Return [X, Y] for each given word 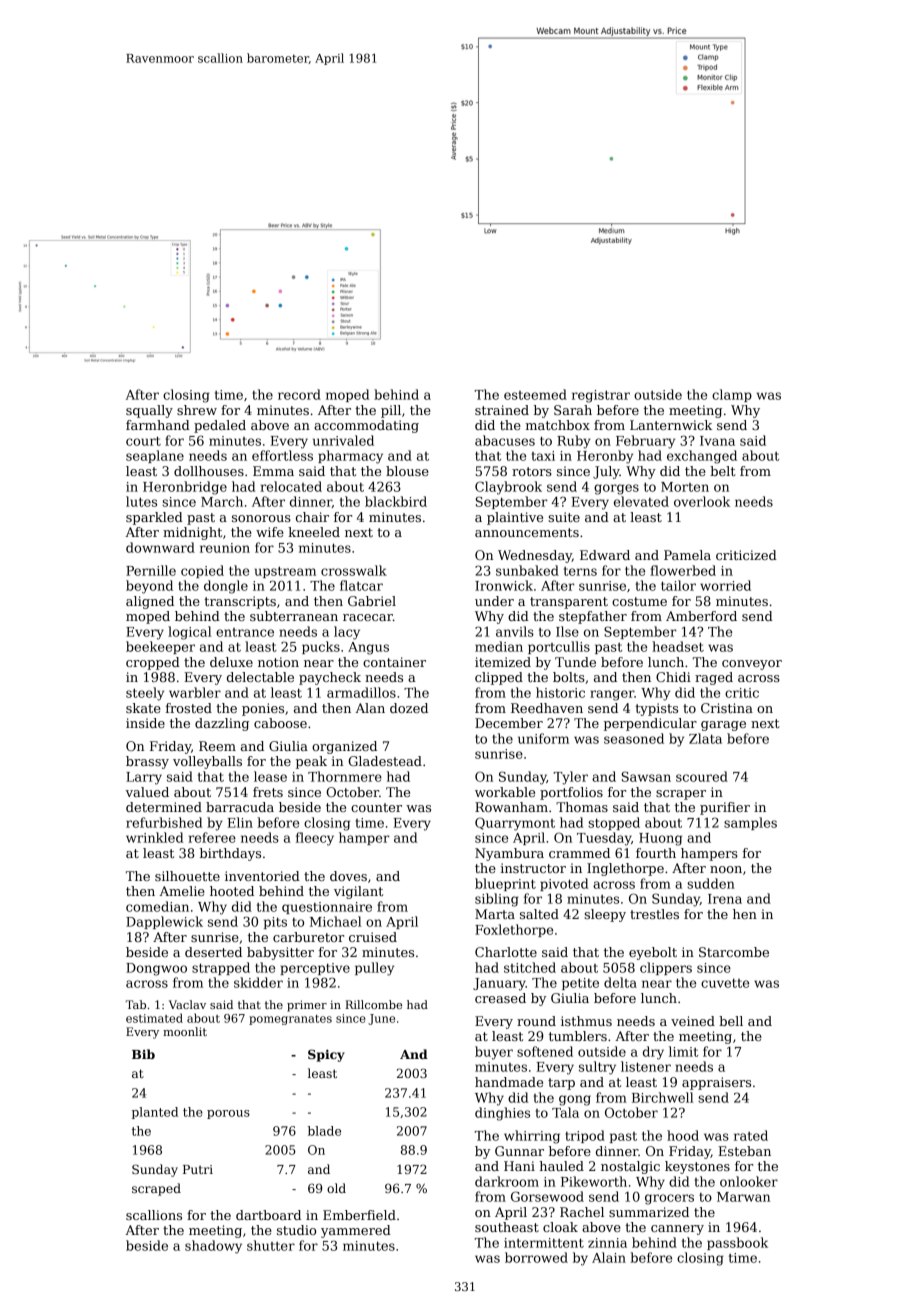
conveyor [752, 665]
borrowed [536, 1257]
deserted [213, 952]
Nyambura [509, 854]
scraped [156, 1189]
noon [726, 869]
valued [147, 792]
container [394, 662]
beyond [149, 587]
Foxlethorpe [514, 930]
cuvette [725, 983]
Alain [609, 1257]
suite [564, 517]
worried [725, 585]
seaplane [155, 456]
